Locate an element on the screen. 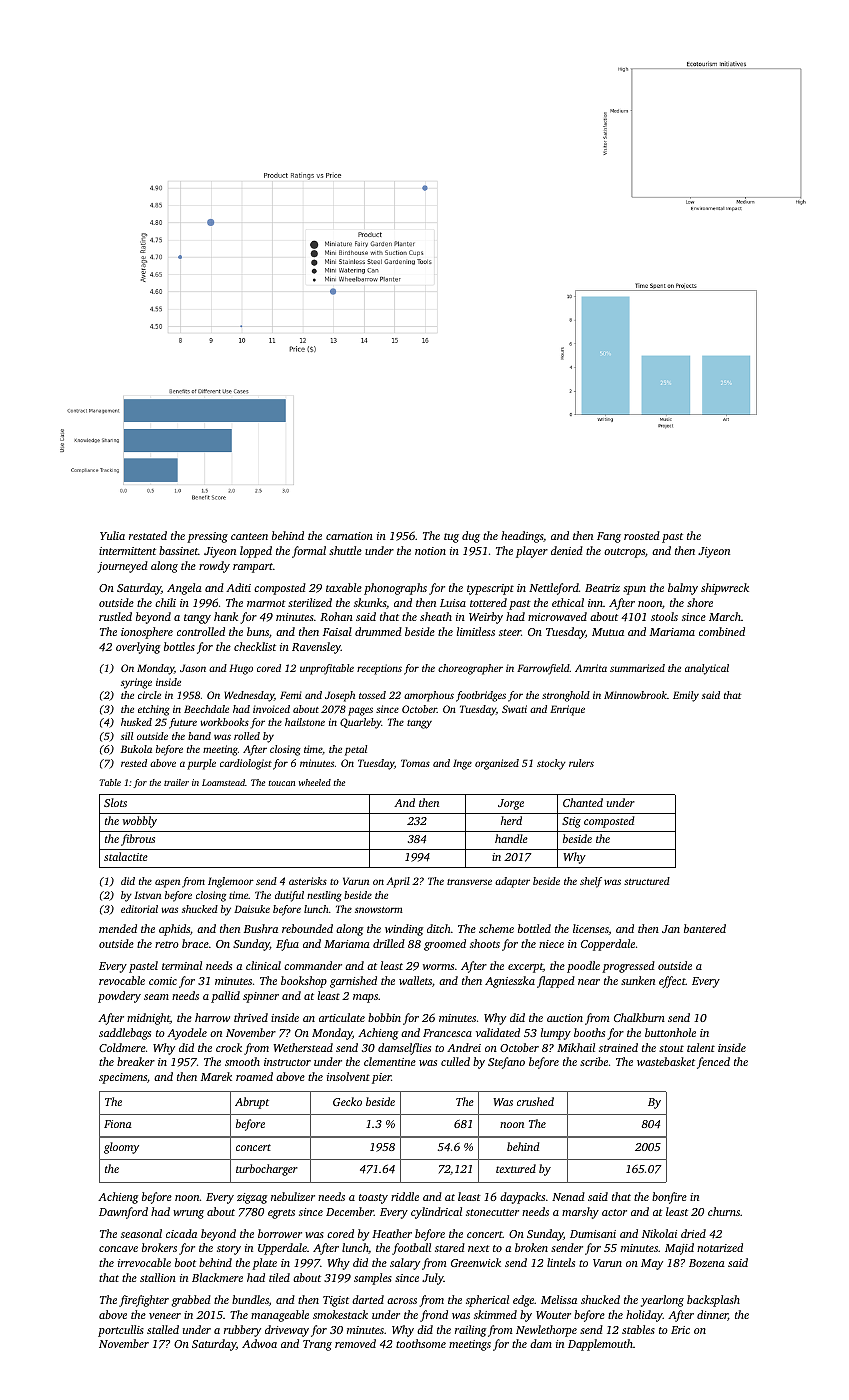 The width and height of the screenshot is (849, 1400). circle is located at coordinates (149, 695).
